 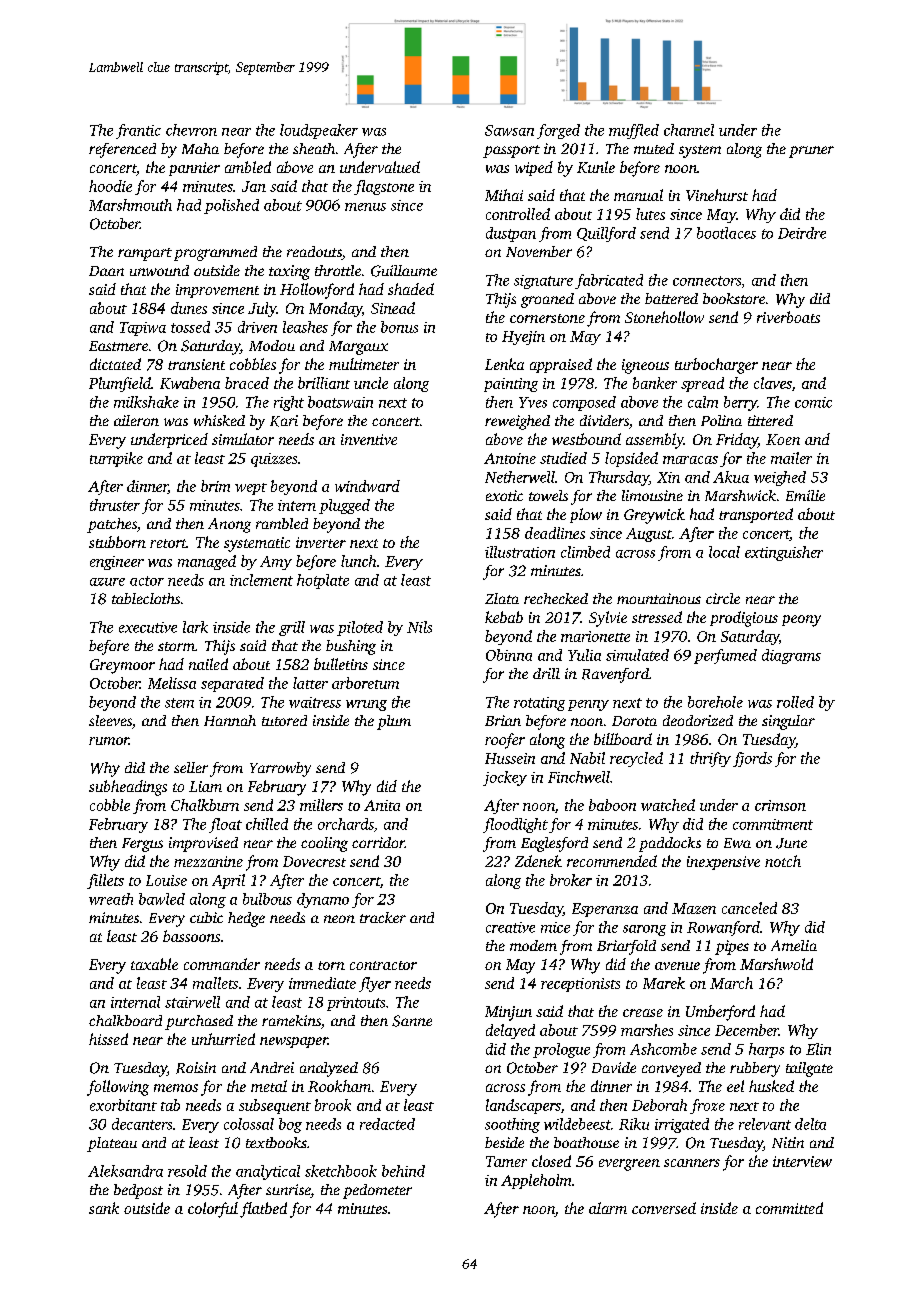 I want to click on sank, so click(x=104, y=1208).
